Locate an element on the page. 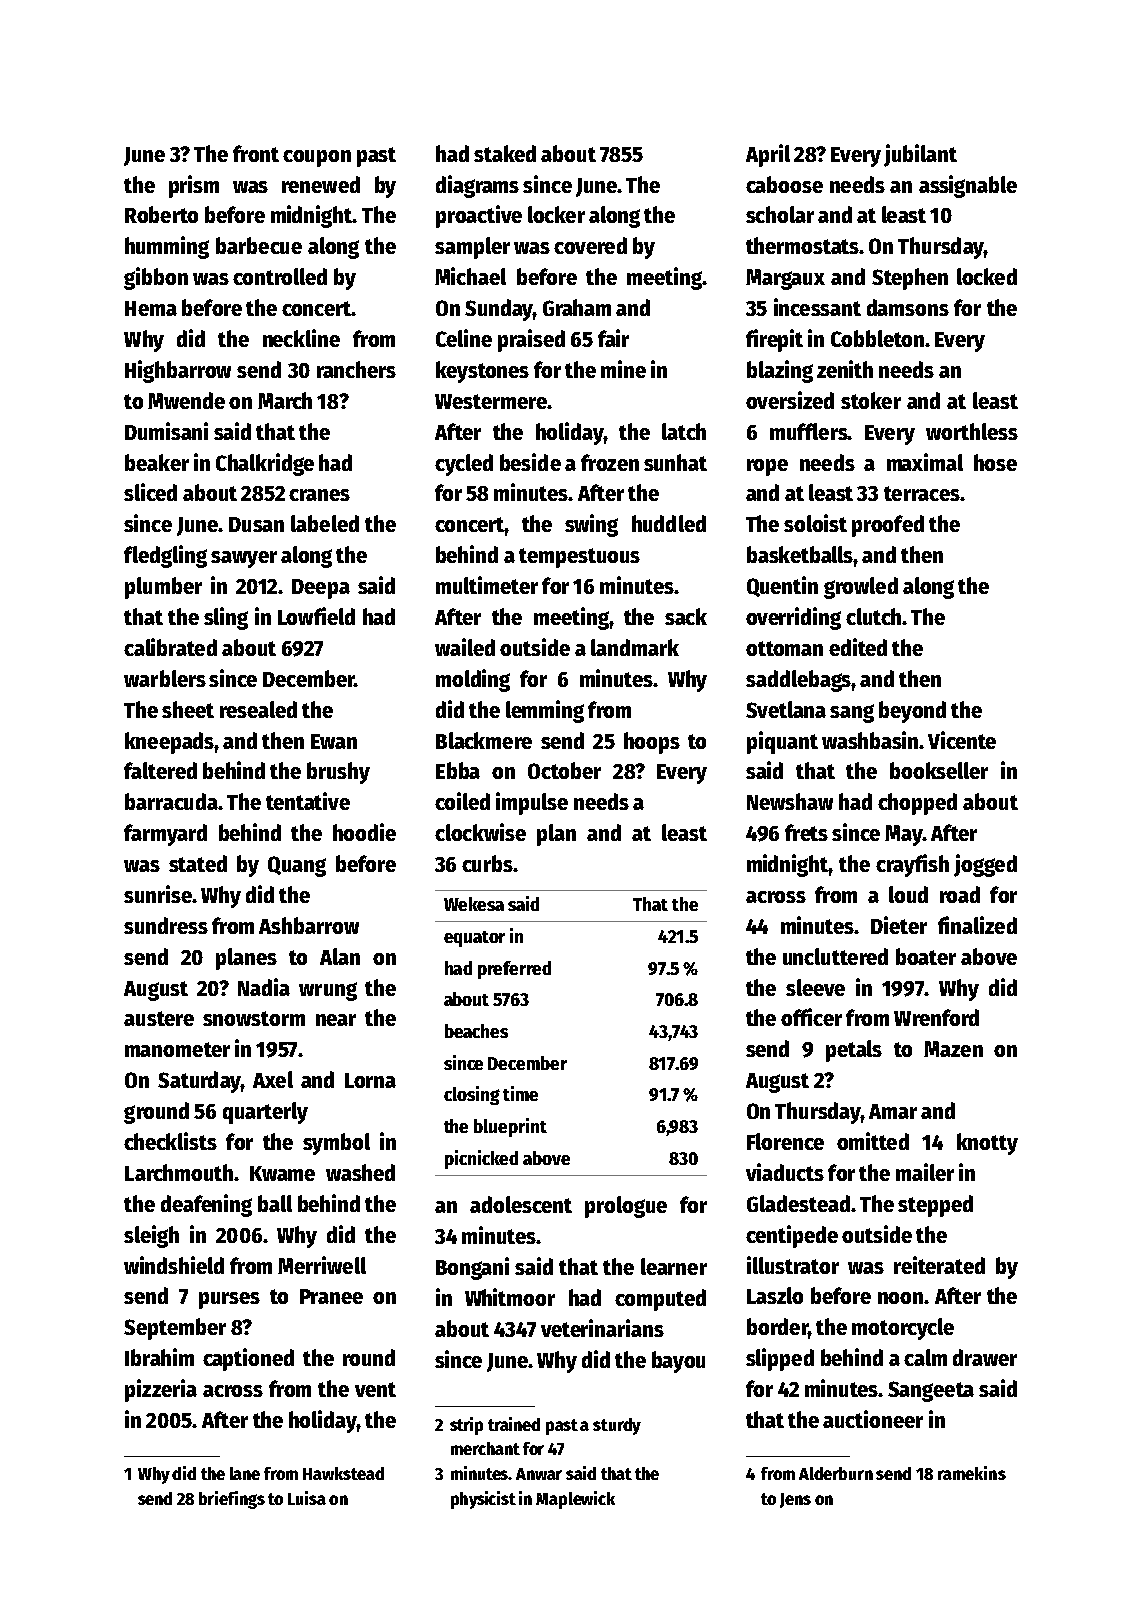 This document has width=1142, height=1615. Maplewick is located at coordinates (575, 1500).
